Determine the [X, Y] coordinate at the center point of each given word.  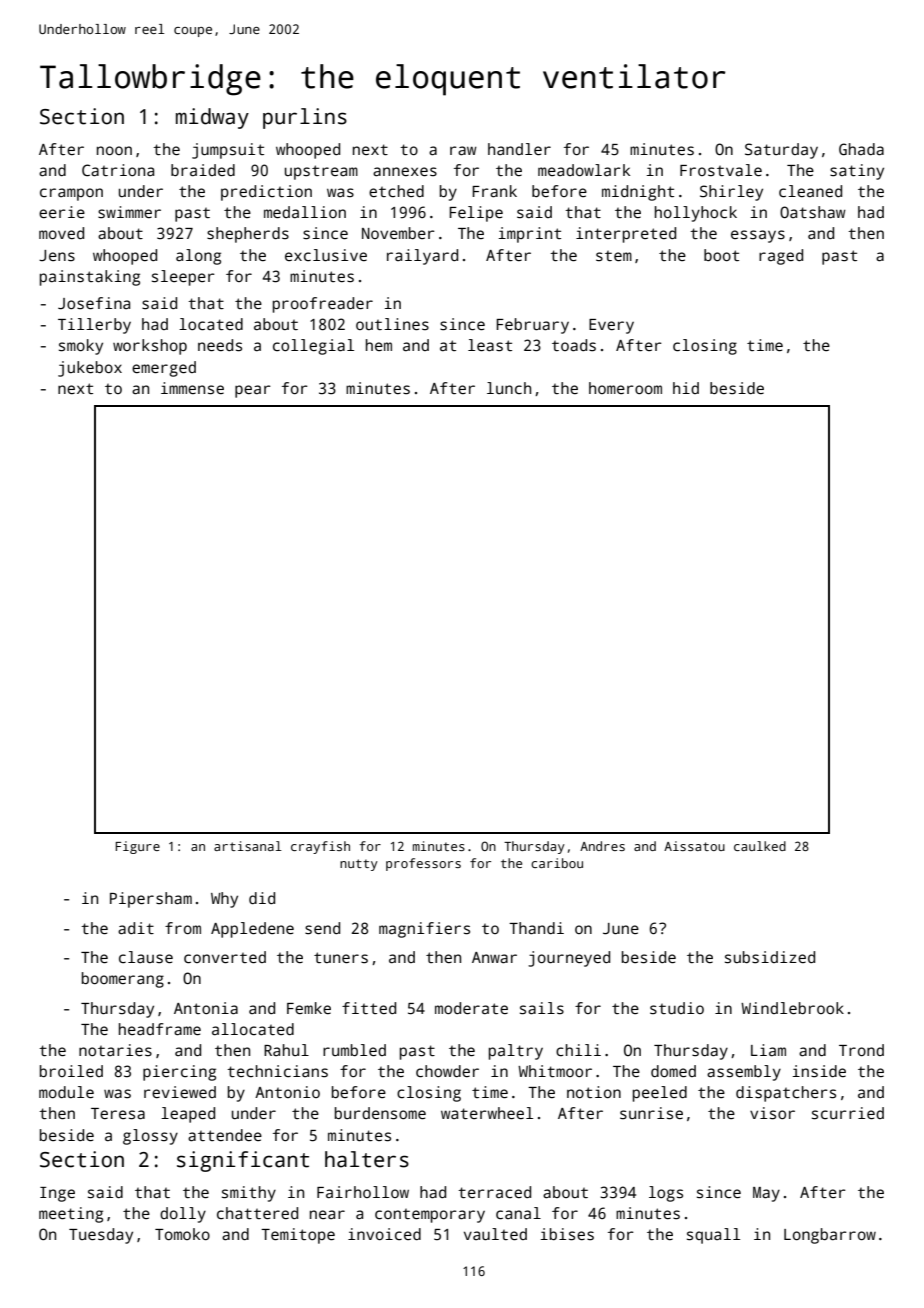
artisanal [248, 846]
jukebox [90, 369]
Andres [602, 846]
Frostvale [721, 170]
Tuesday [101, 1236]
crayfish [320, 847]
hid [686, 388]
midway [212, 118]
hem [379, 345]
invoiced [384, 1234]
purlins [305, 118]
